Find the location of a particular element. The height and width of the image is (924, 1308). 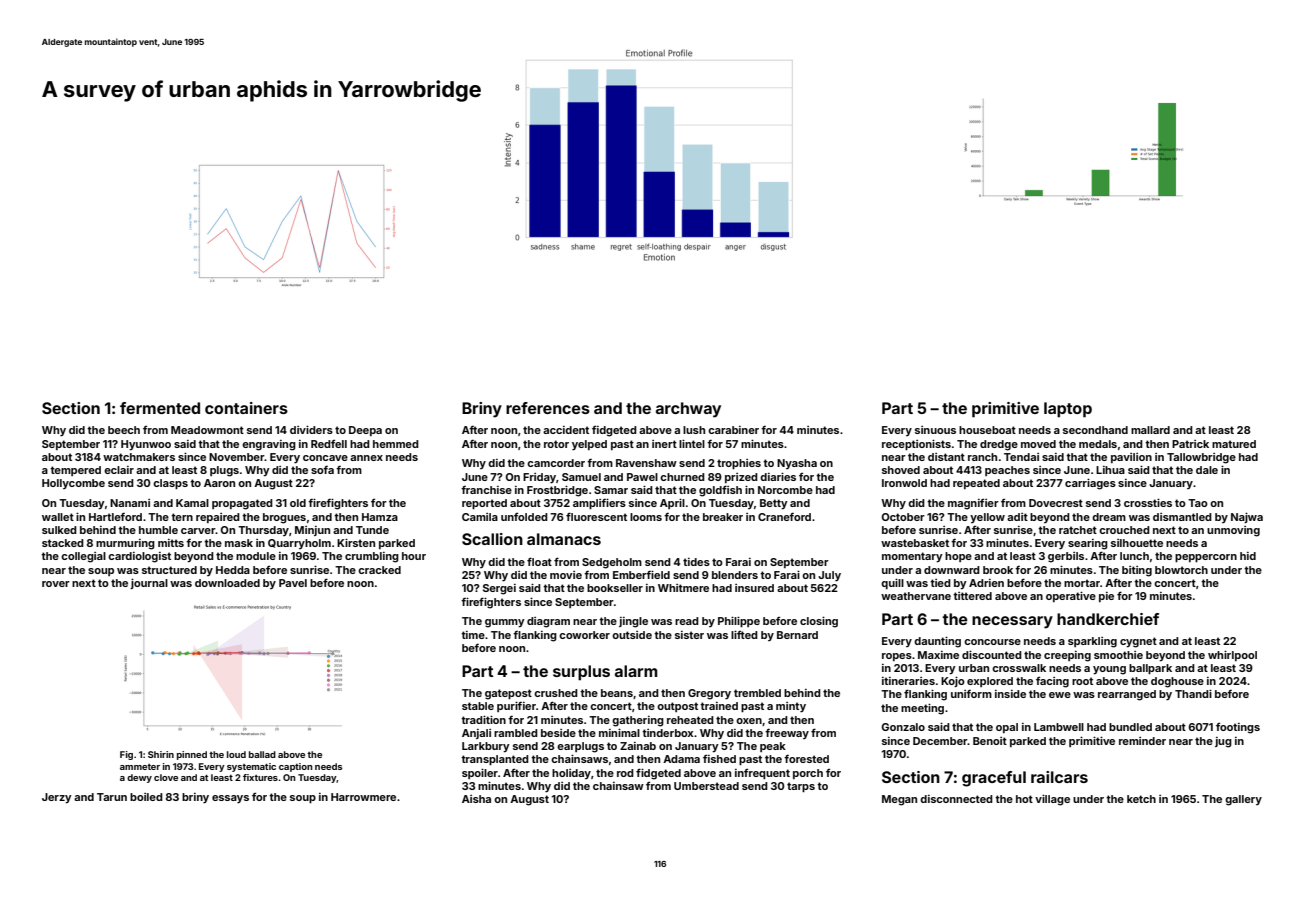

mallard is located at coordinates (1150, 430).
